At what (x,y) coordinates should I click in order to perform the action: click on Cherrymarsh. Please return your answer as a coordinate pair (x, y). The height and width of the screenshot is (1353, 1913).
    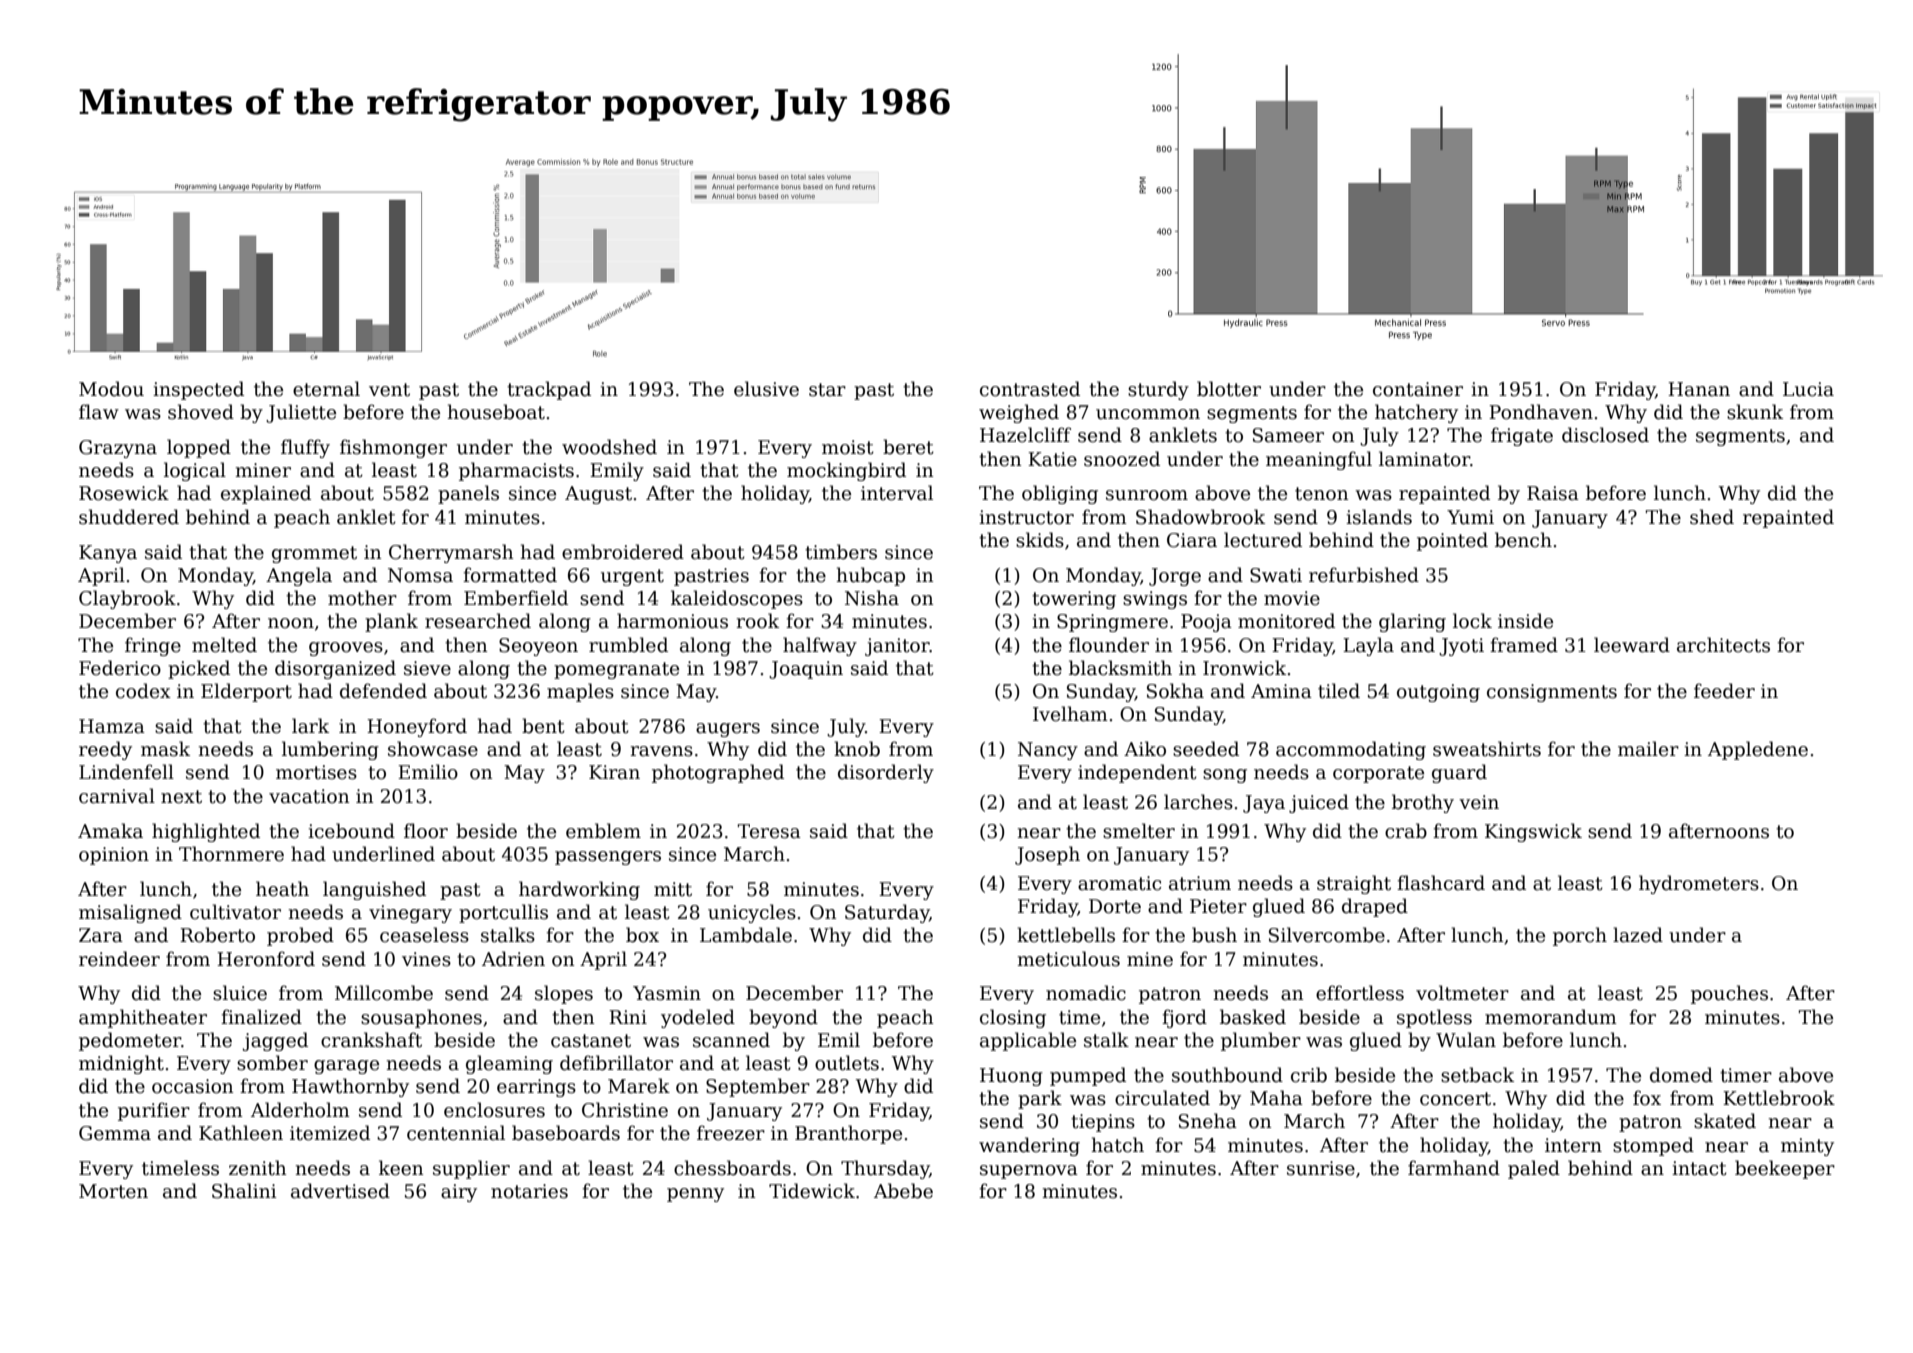
    Looking at the image, I should click on (451, 553).
